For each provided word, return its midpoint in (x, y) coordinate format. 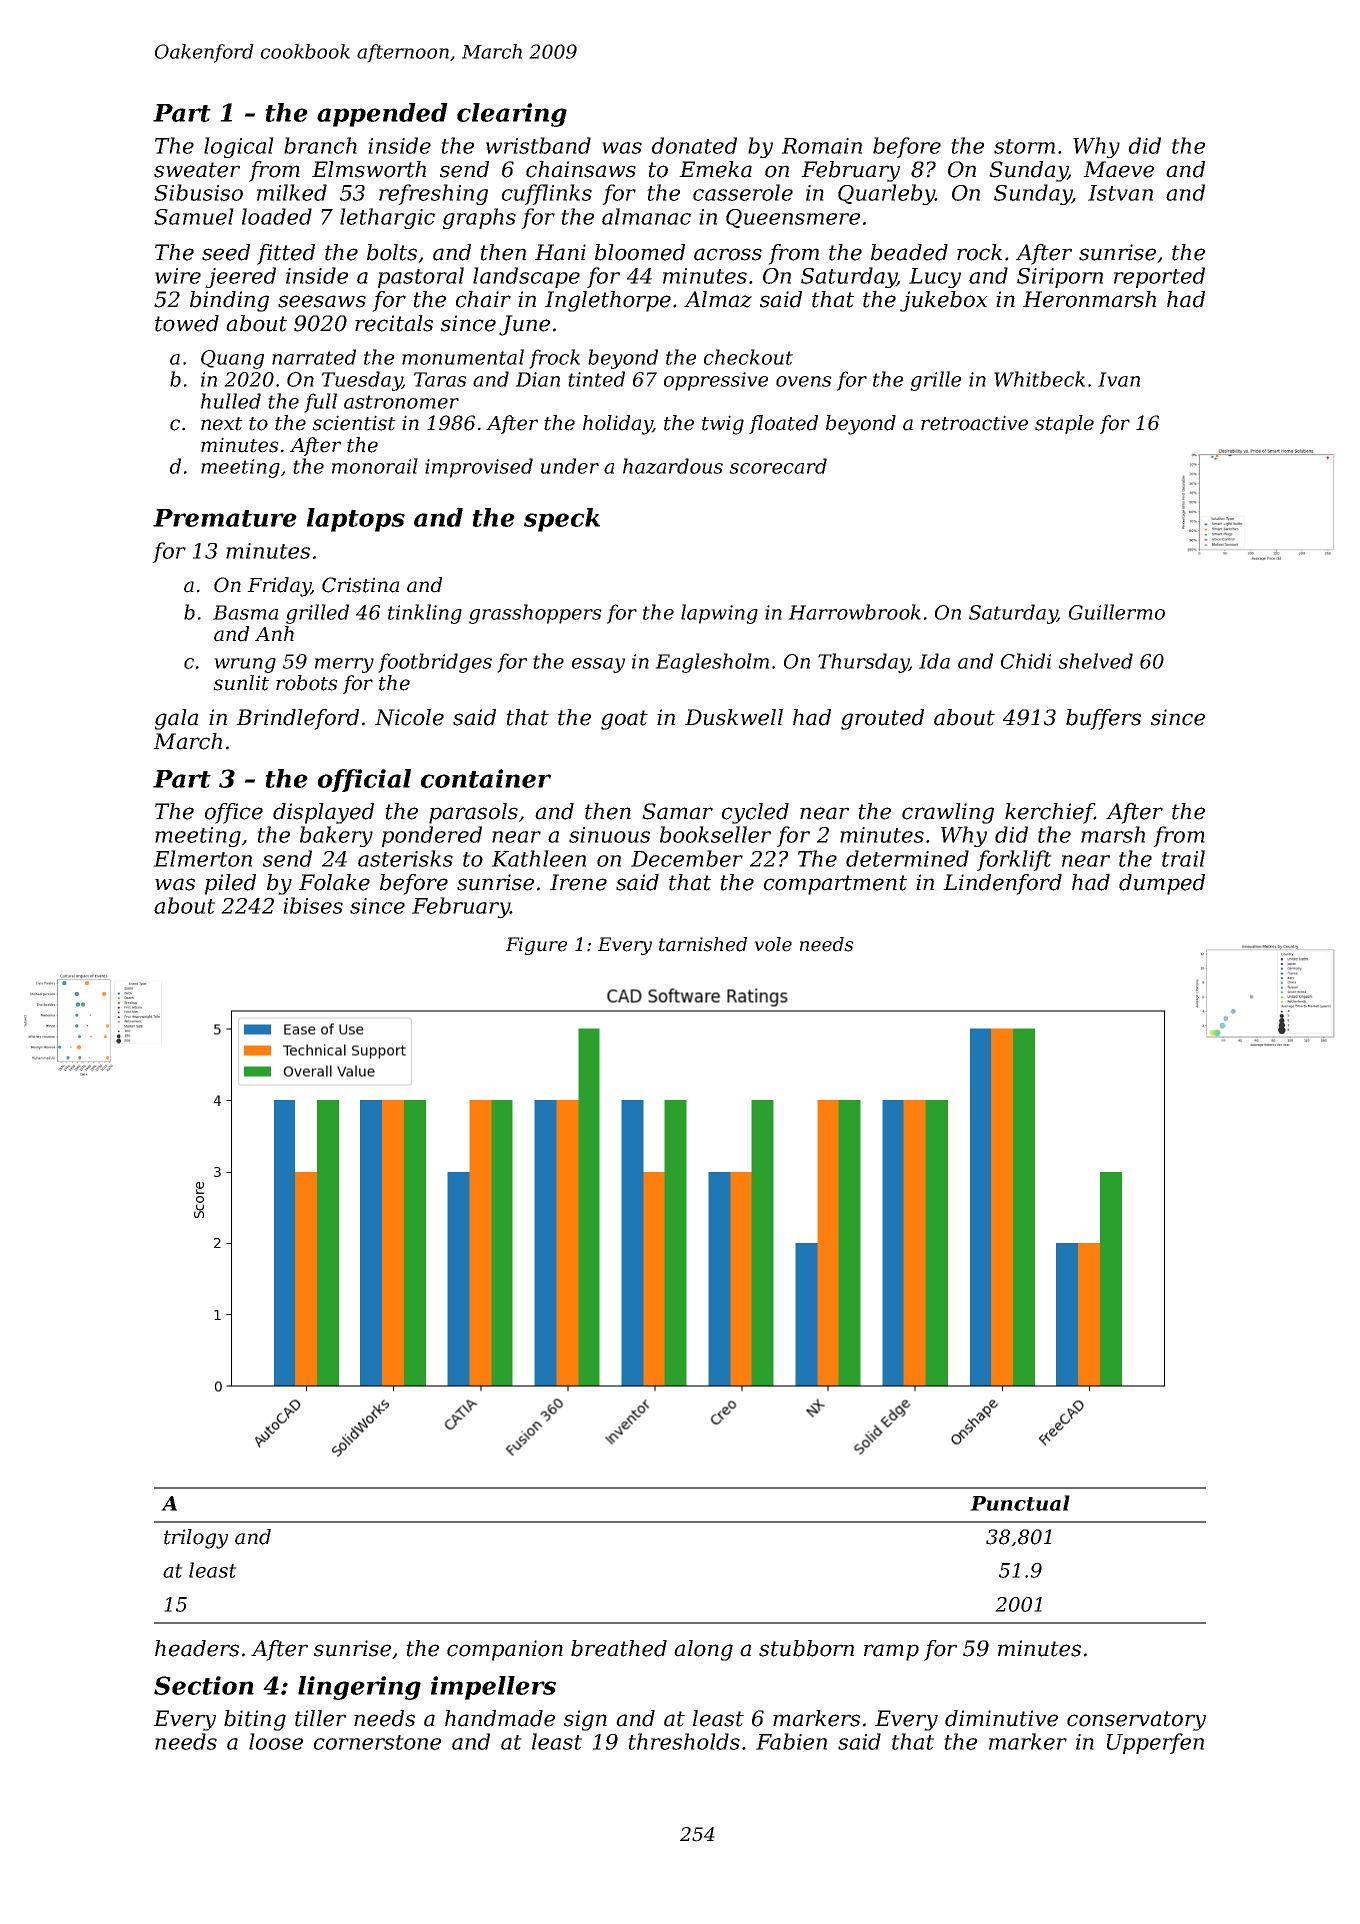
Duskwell (734, 717)
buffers (1103, 719)
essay (598, 665)
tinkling (425, 614)
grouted (882, 719)
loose (276, 1741)
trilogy (196, 1539)
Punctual (1020, 1503)
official (364, 780)
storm (1024, 146)
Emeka (715, 169)
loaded (277, 216)
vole (773, 944)
